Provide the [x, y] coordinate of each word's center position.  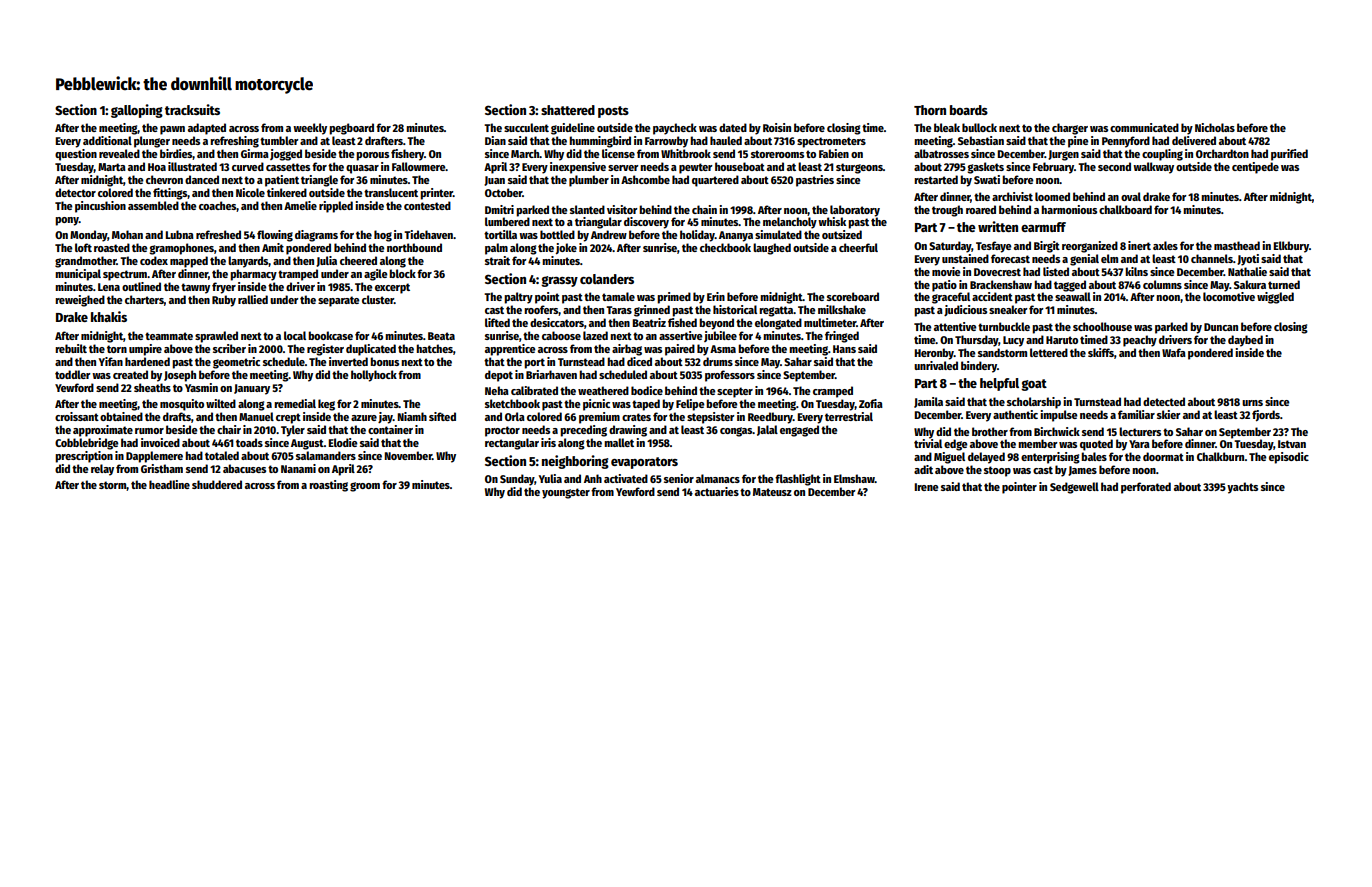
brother [990, 431]
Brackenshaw [1001, 284]
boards [969, 110]
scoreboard [853, 296]
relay [102, 470]
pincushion [100, 207]
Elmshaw [854, 478]
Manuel [256, 416]
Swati [987, 179]
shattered [568, 110]
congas [736, 432]
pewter [696, 168]
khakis [109, 316]
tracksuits [192, 109]
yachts [1242, 488]
